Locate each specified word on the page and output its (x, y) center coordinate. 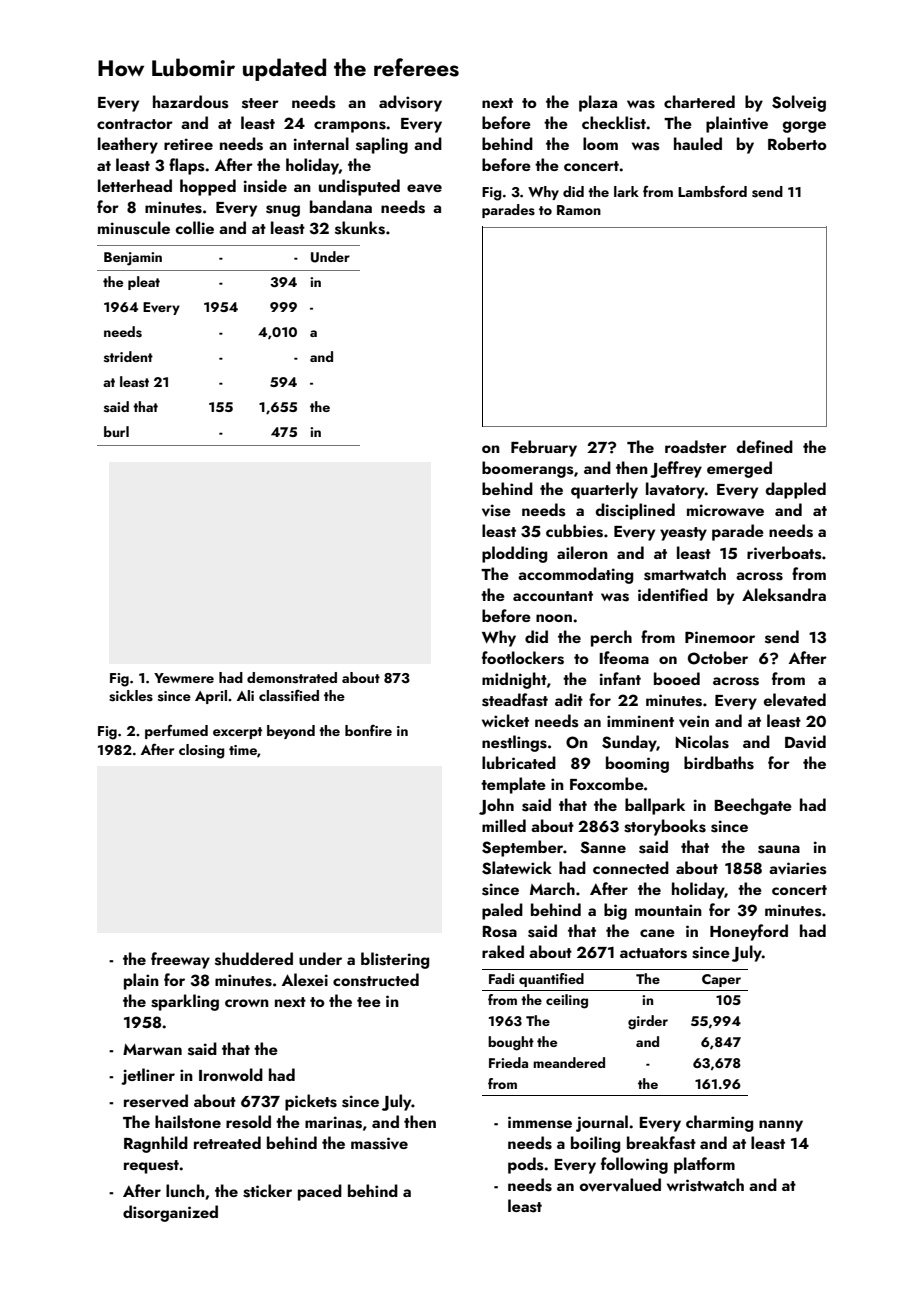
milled (504, 825)
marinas (333, 1122)
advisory (410, 103)
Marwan (152, 1049)
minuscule (134, 228)
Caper (721, 980)
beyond (291, 732)
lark (626, 191)
